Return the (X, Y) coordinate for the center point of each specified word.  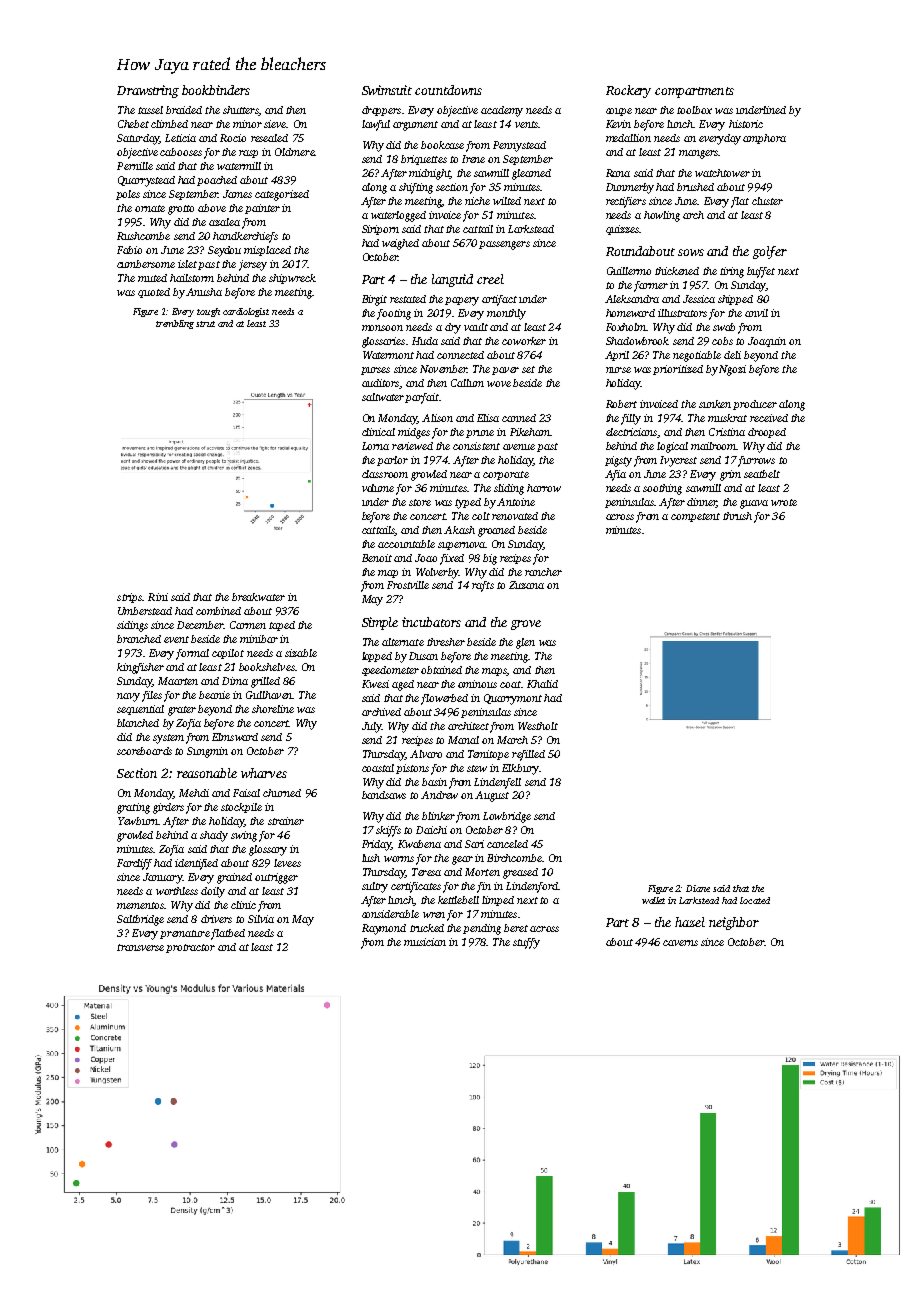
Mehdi (194, 793)
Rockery (628, 91)
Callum (467, 383)
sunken (715, 404)
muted (152, 278)
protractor (190, 948)
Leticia (180, 138)
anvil (756, 313)
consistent (476, 446)
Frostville (408, 585)
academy (502, 111)
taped (282, 626)
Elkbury (520, 769)
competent (695, 517)
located (755, 900)
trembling (175, 324)
